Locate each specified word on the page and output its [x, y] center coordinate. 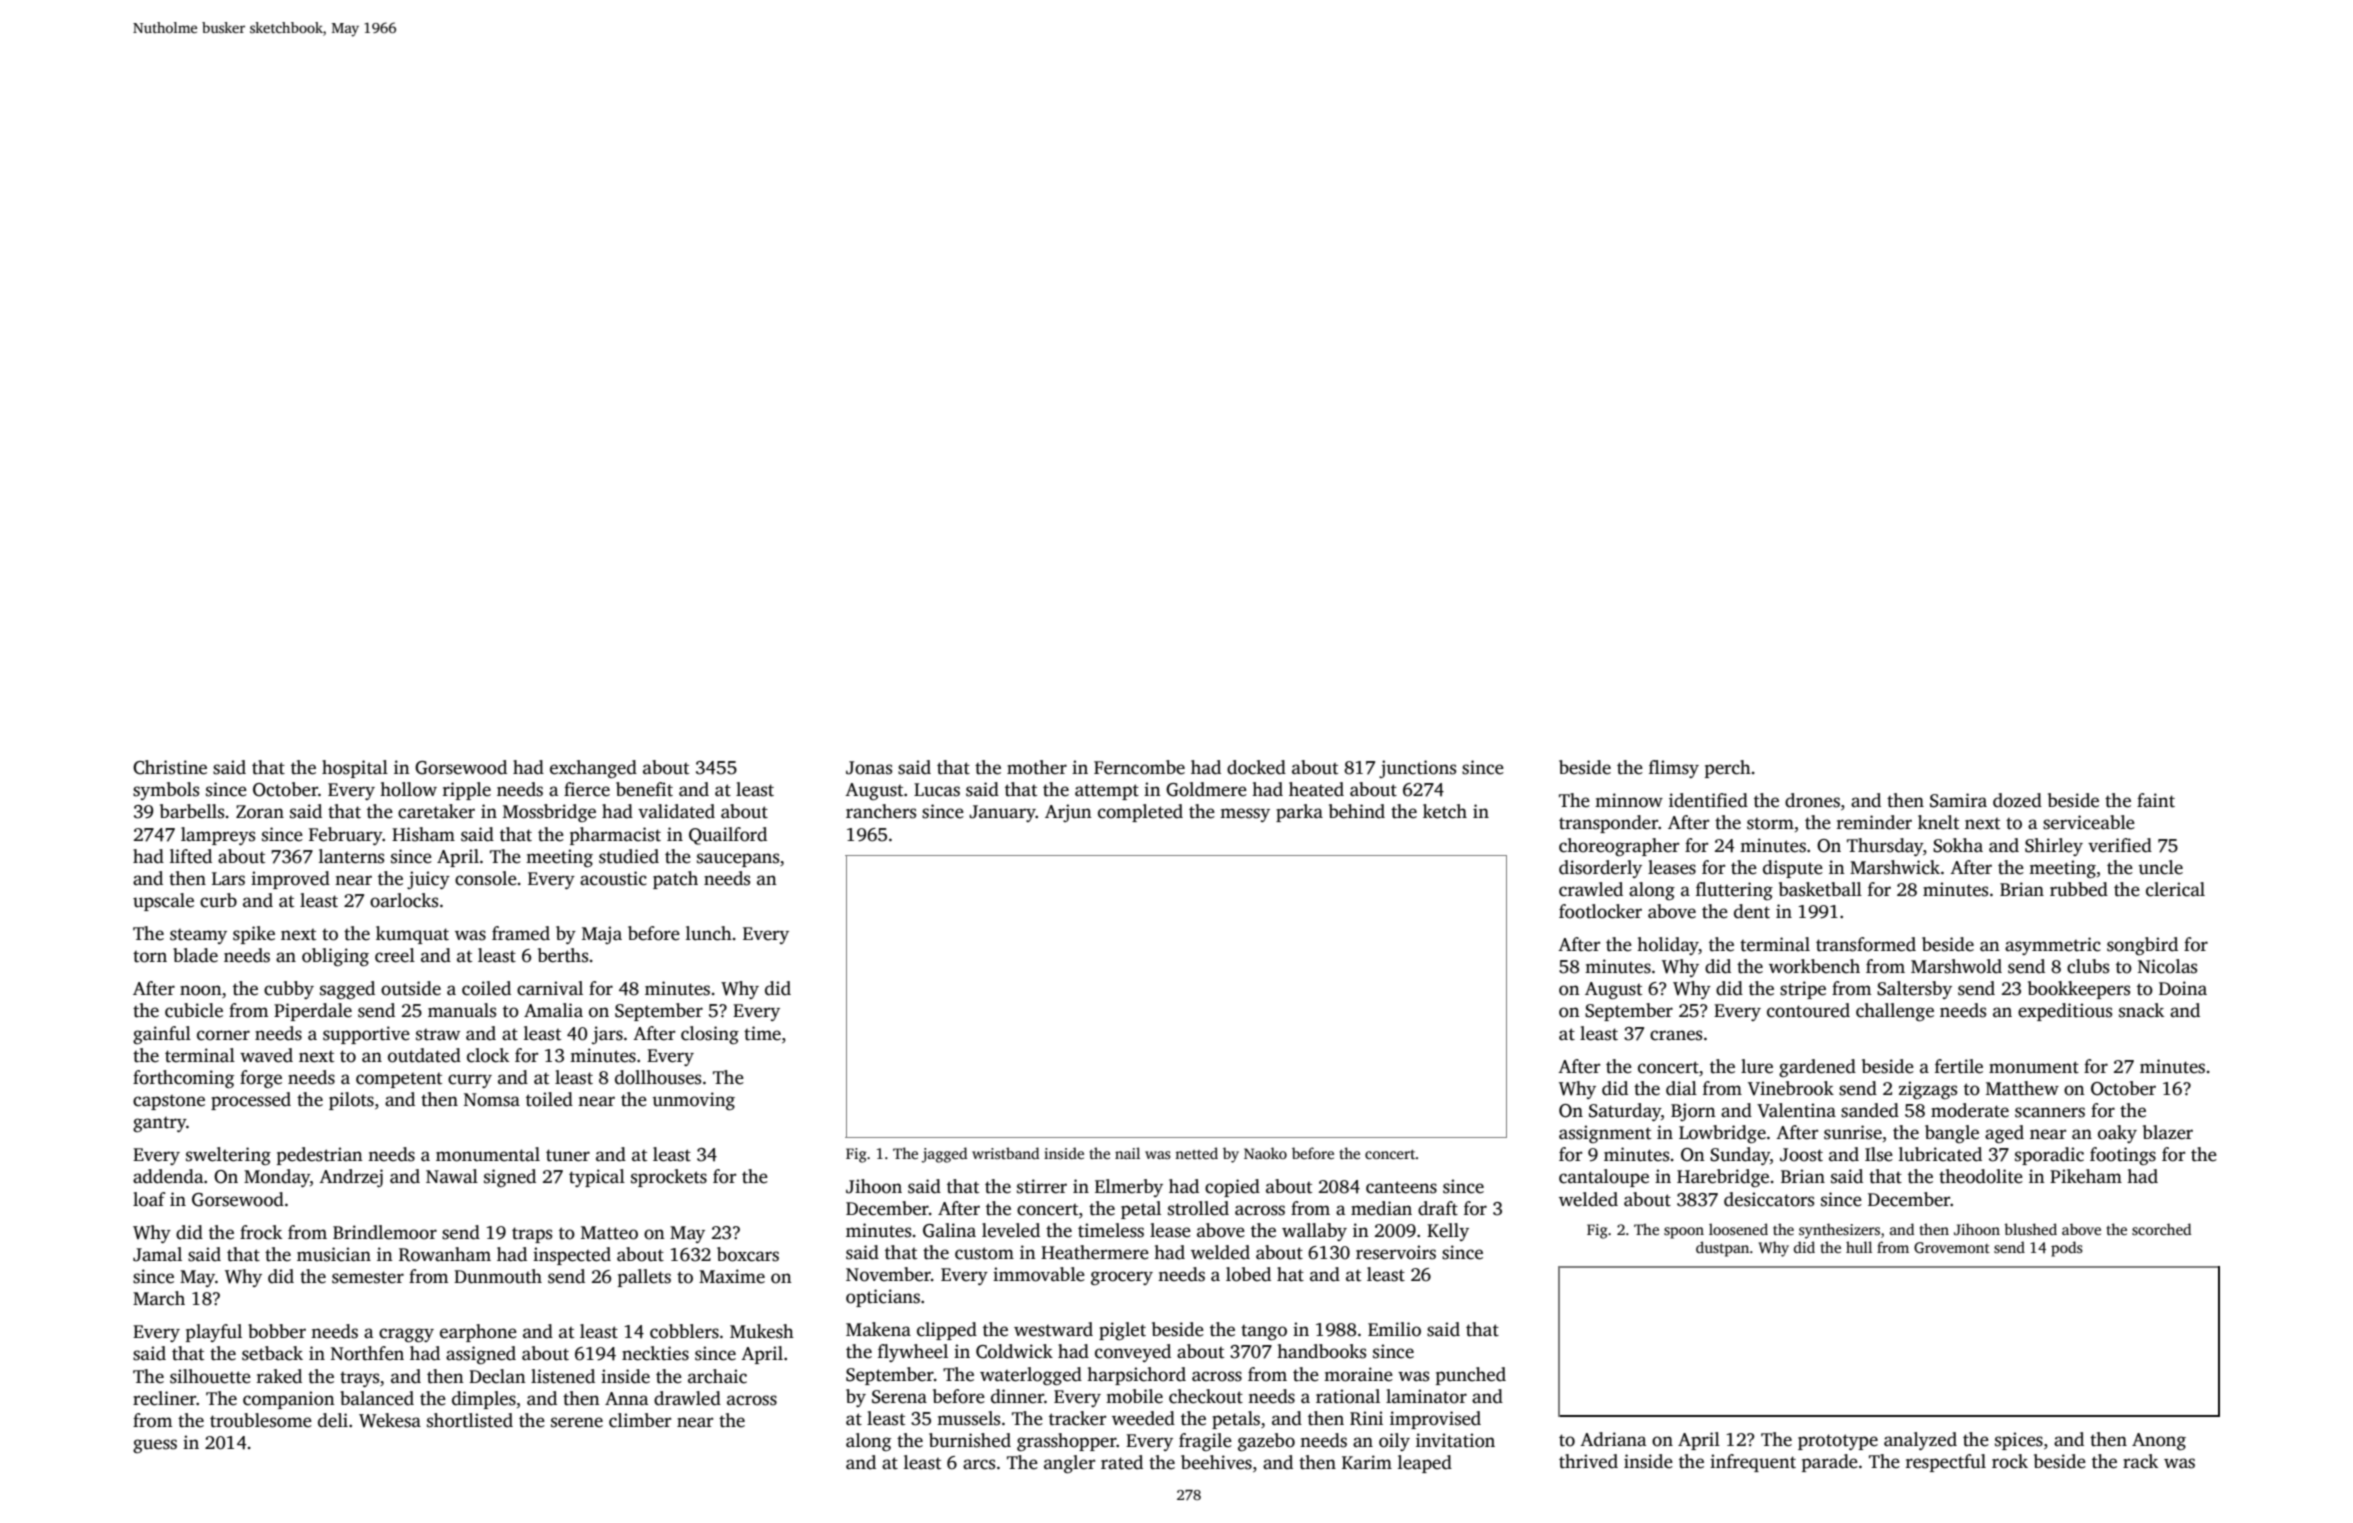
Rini [1366, 1418]
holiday [1668, 946]
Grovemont [1952, 1247]
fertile [1959, 1066]
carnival [550, 988]
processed [251, 1101]
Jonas [869, 768]
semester [368, 1277]
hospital [355, 769]
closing [710, 1035]
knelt [1938, 822]
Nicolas [2167, 966]
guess [155, 1446]
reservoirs [1396, 1252]
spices [2019, 1441]
